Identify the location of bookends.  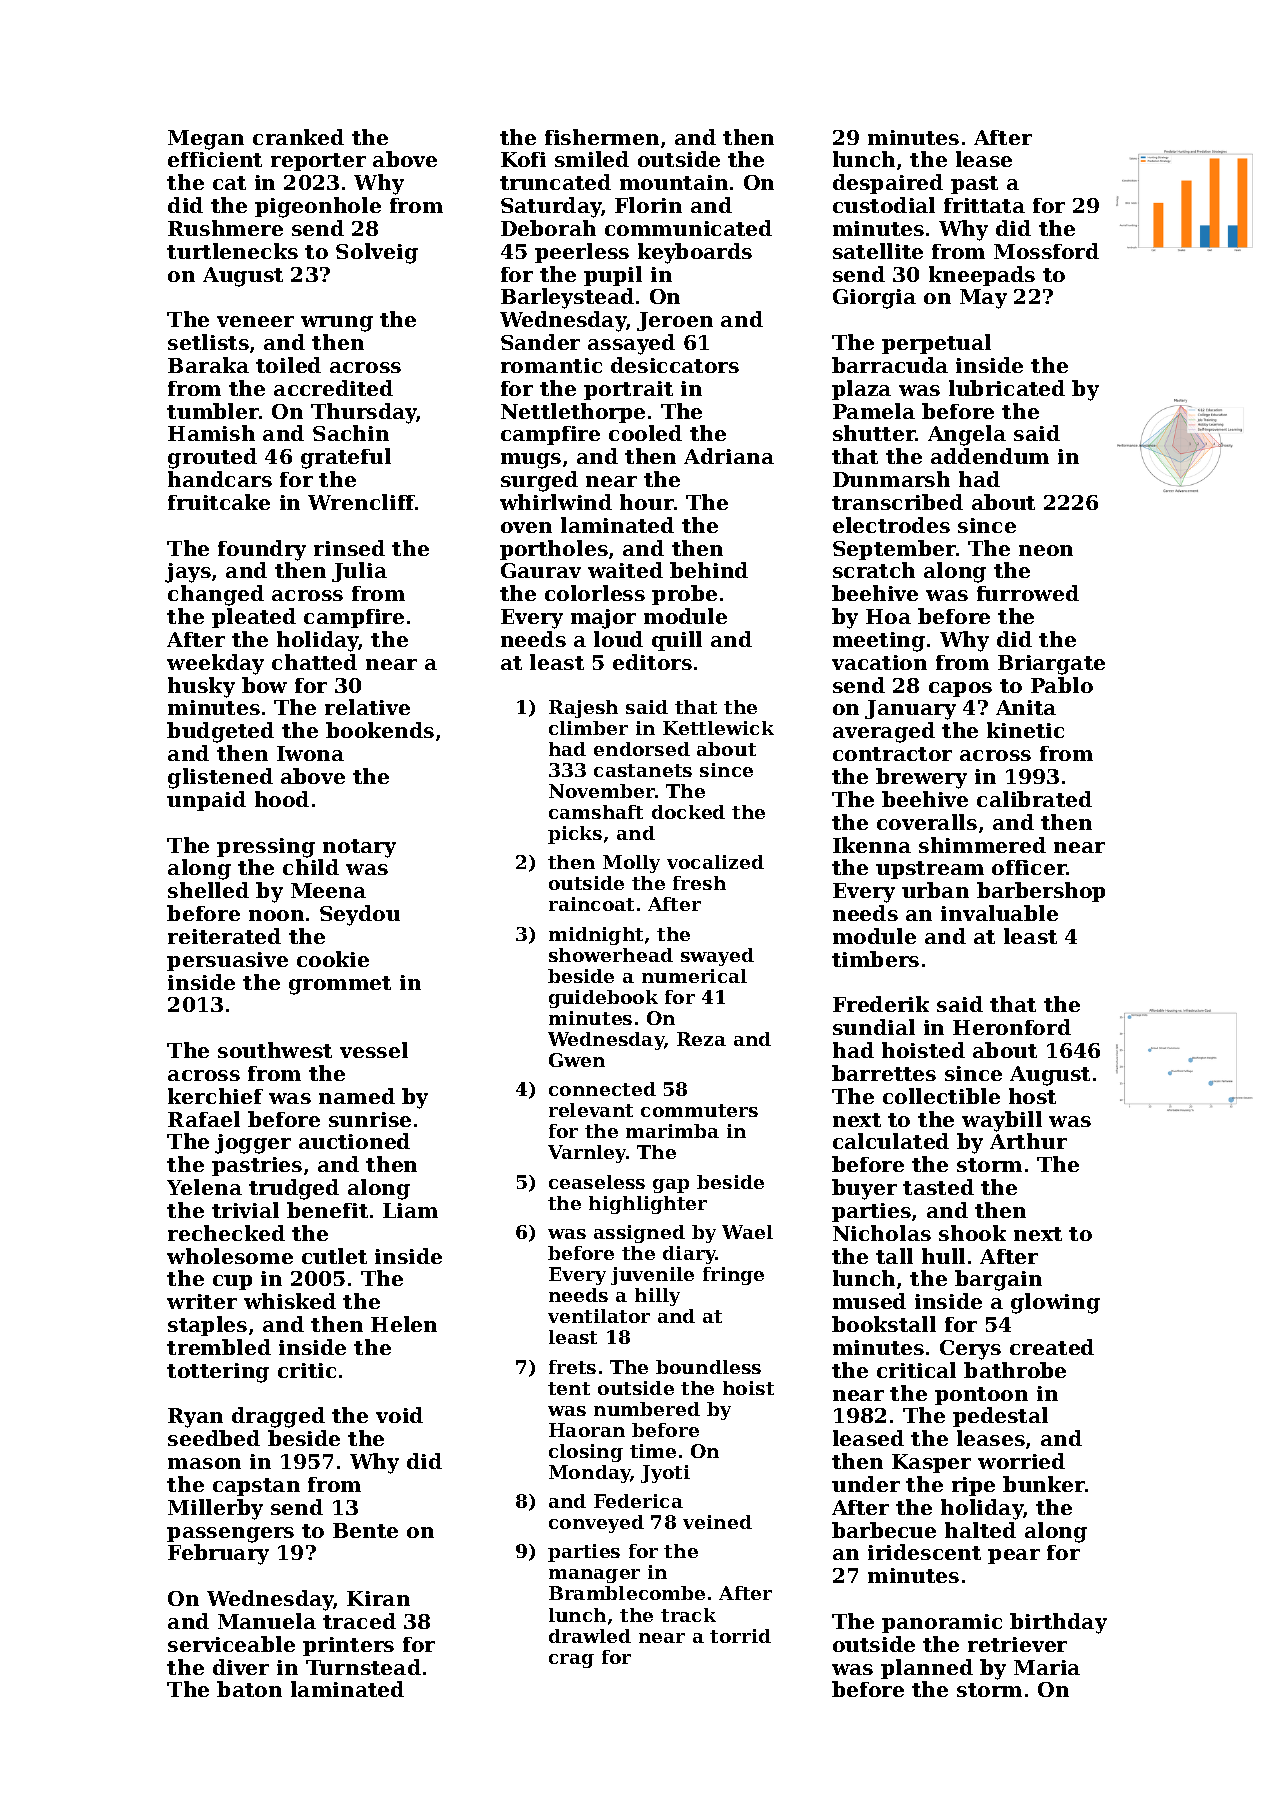
(380, 730).
